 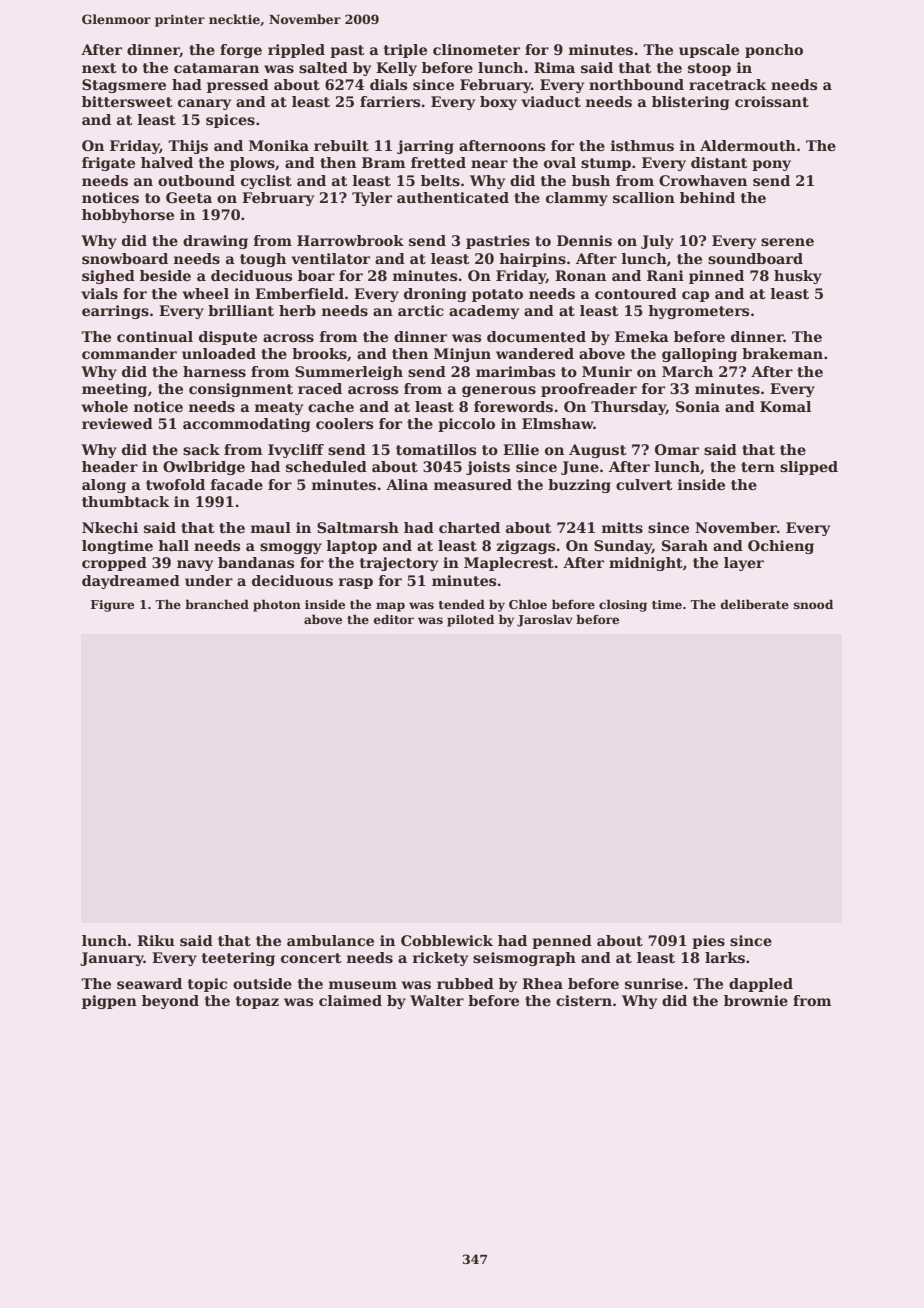 I want to click on brownie, so click(x=756, y=1000).
